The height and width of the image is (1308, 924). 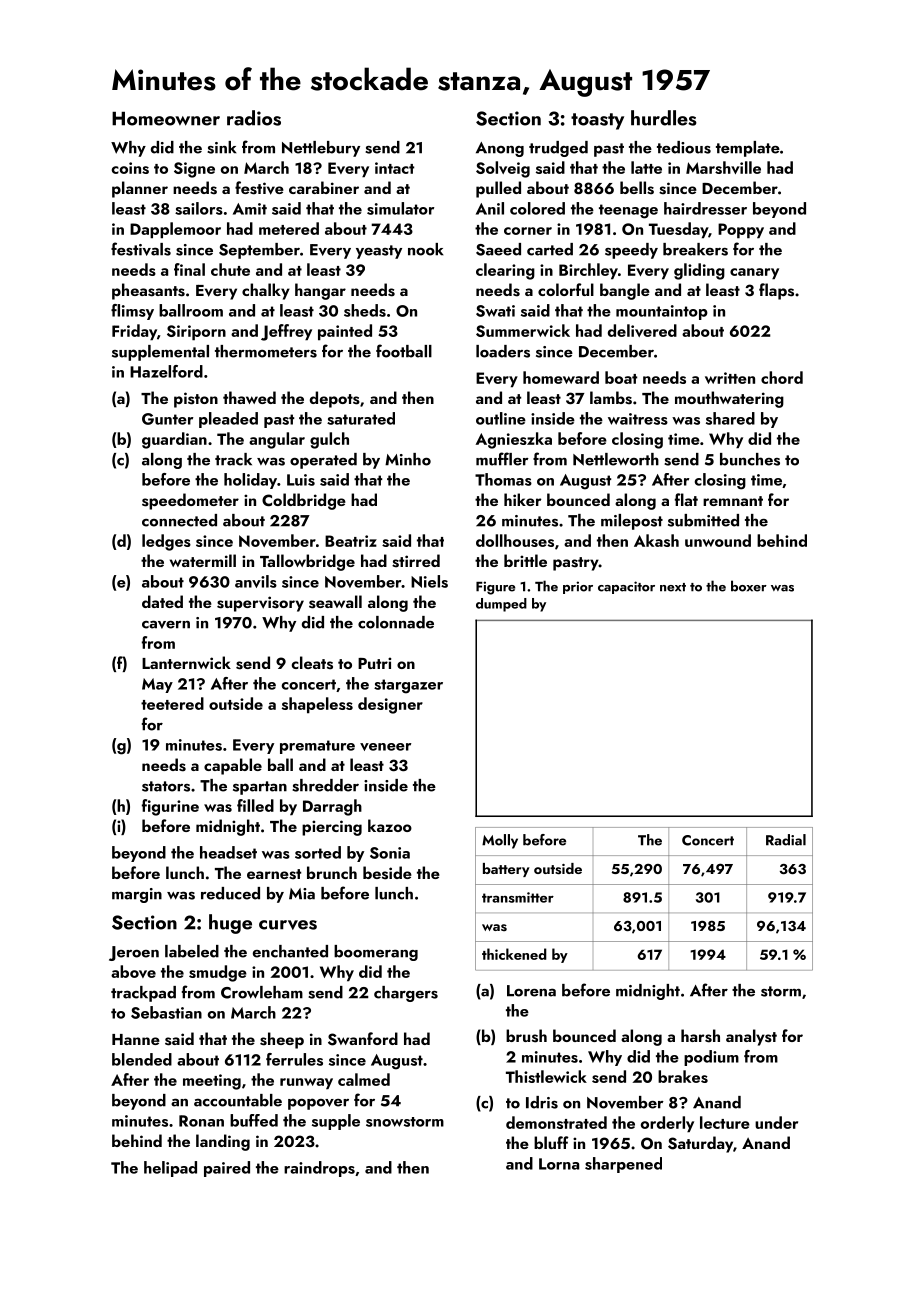 I want to click on thawed, so click(x=249, y=397).
